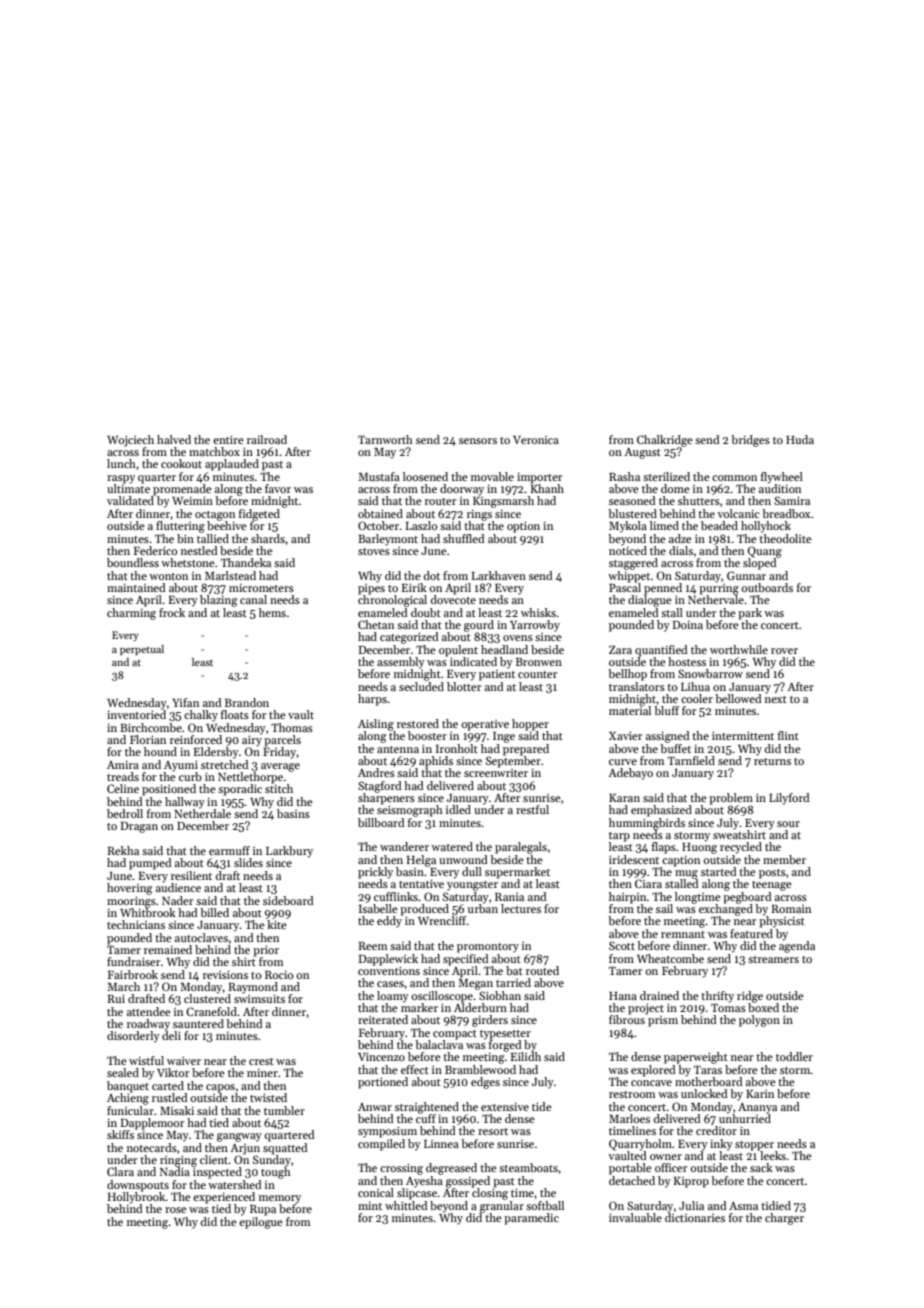 The height and width of the screenshot is (1308, 924). I want to click on Wojciech, so click(130, 441).
